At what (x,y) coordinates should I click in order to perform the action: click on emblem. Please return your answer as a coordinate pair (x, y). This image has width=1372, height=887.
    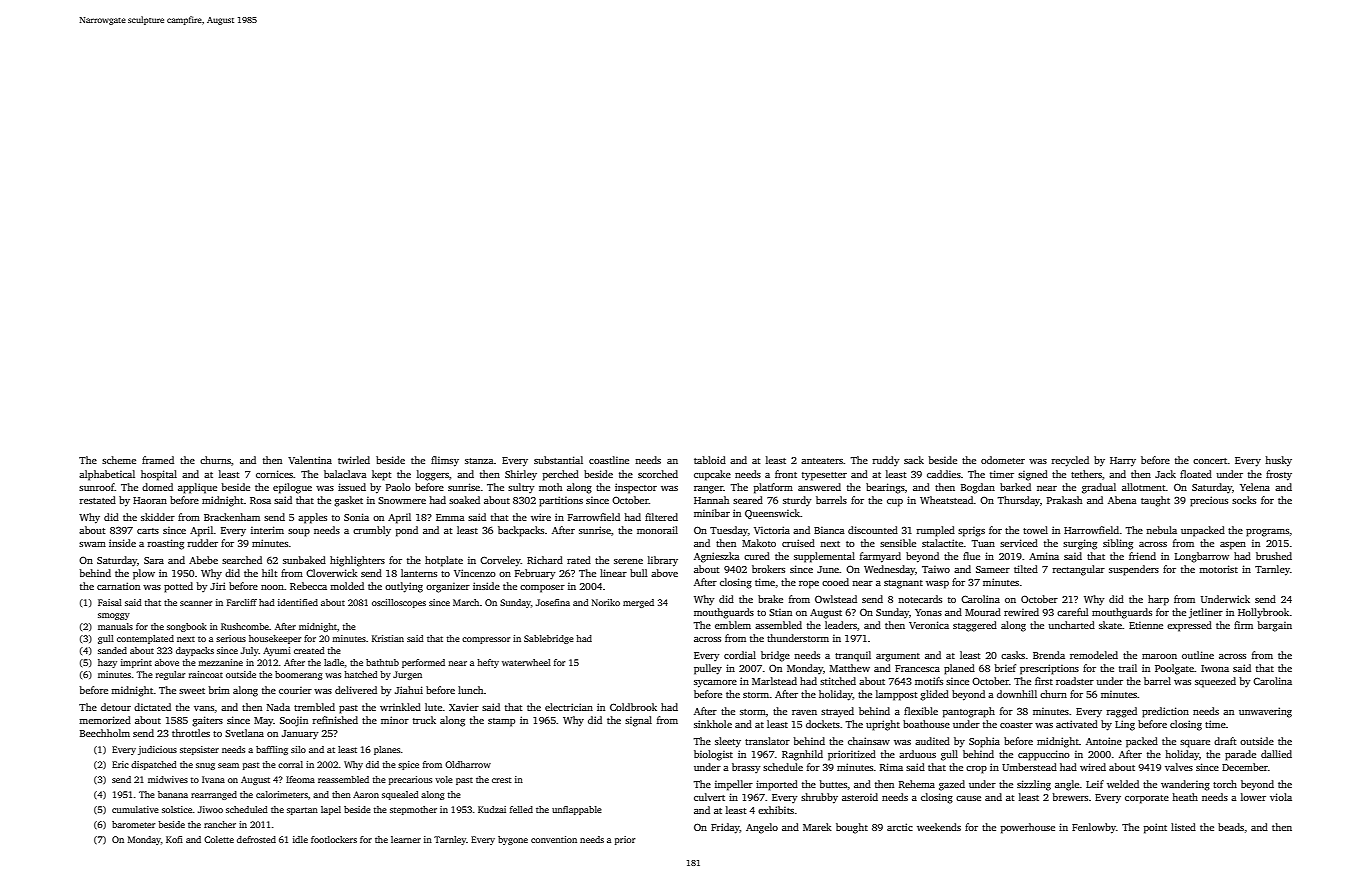
    Looking at the image, I should click on (733, 625).
